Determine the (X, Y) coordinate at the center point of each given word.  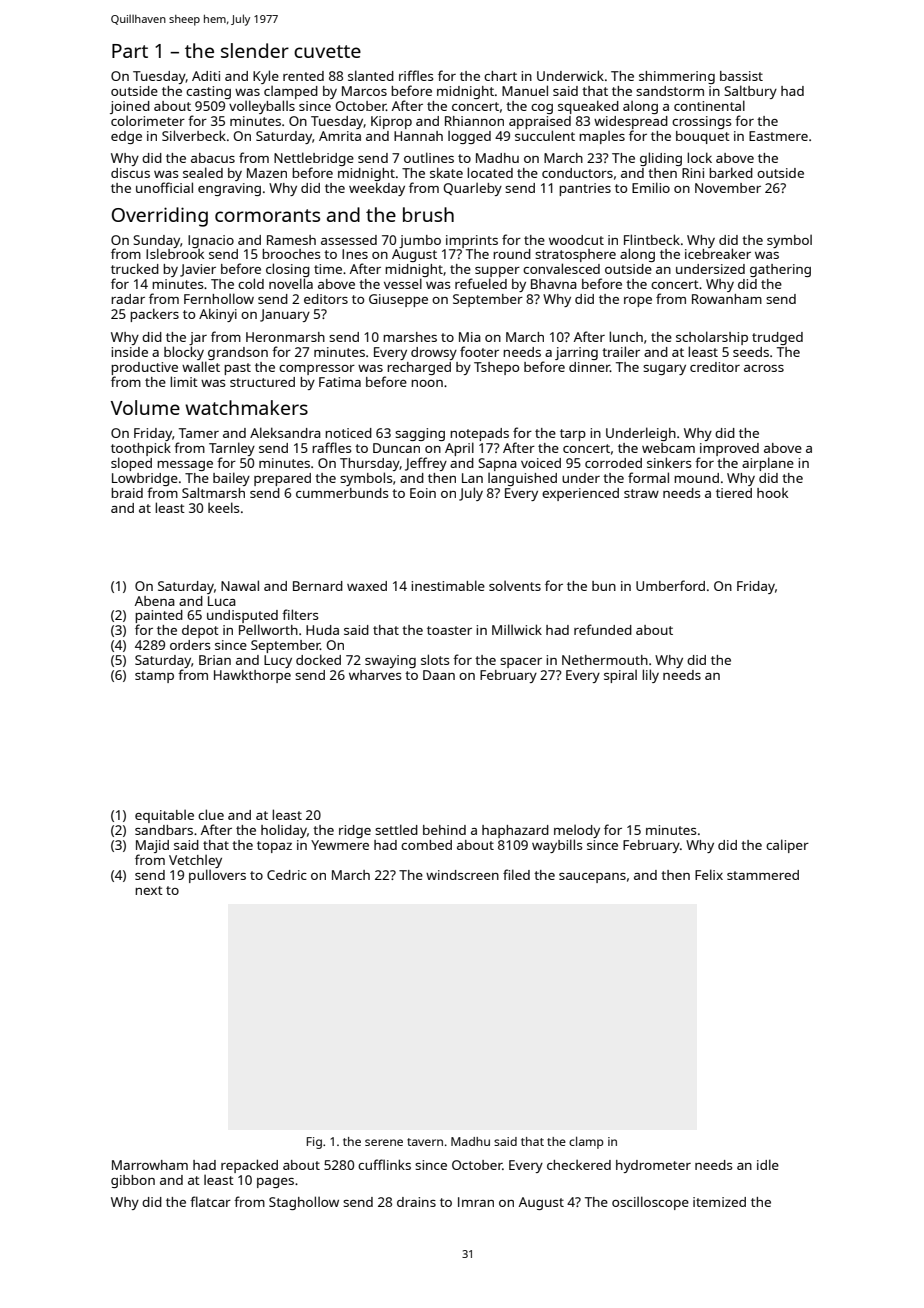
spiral (620, 676)
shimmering (677, 77)
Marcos (364, 91)
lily (650, 676)
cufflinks (384, 1164)
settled (396, 829)
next (149, 890)
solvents (515, 586)
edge (126, 137)
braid (127, 493)
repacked (249, 1166)
